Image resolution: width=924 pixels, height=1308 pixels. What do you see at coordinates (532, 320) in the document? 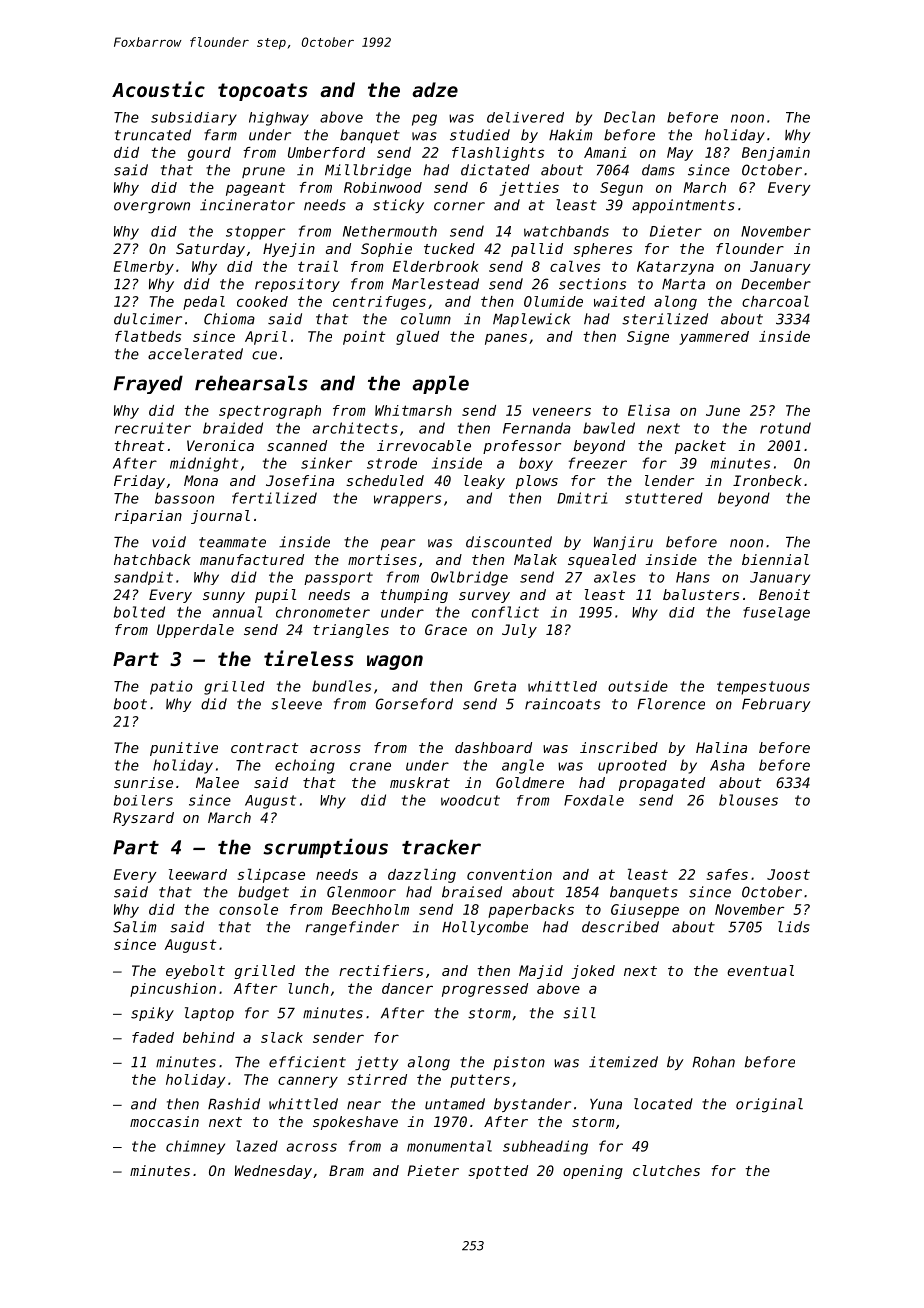
I see `Maplewick` at bounding box center [532, 320].
